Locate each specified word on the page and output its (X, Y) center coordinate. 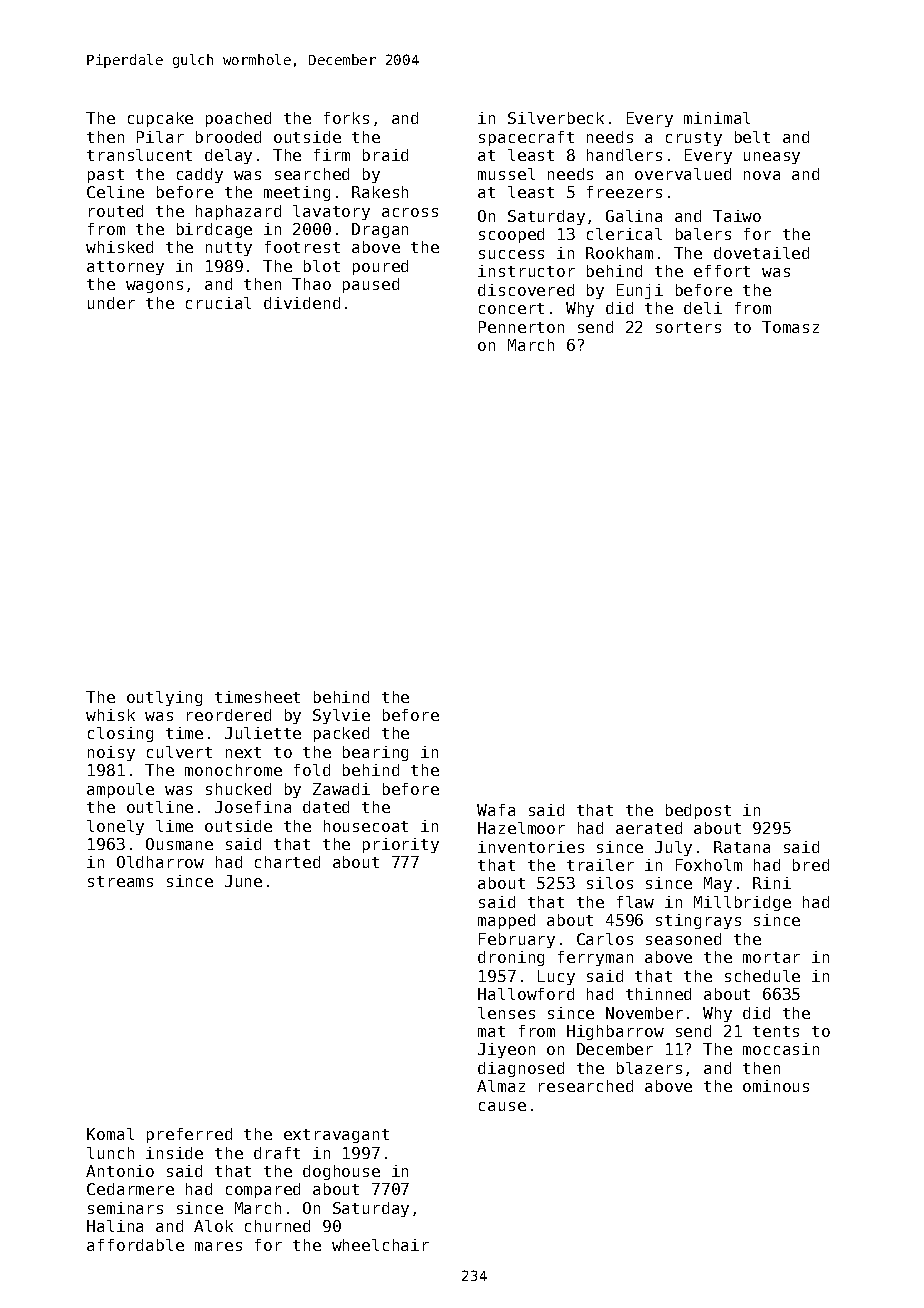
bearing (375, 753)
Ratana (742, 847)
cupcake (160, 119)
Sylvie (341, 716)
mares (218, 1246)
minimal (717, 118)
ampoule (120, 790)
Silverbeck (556, 118)
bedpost (698, 811)
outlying (164, 698)
